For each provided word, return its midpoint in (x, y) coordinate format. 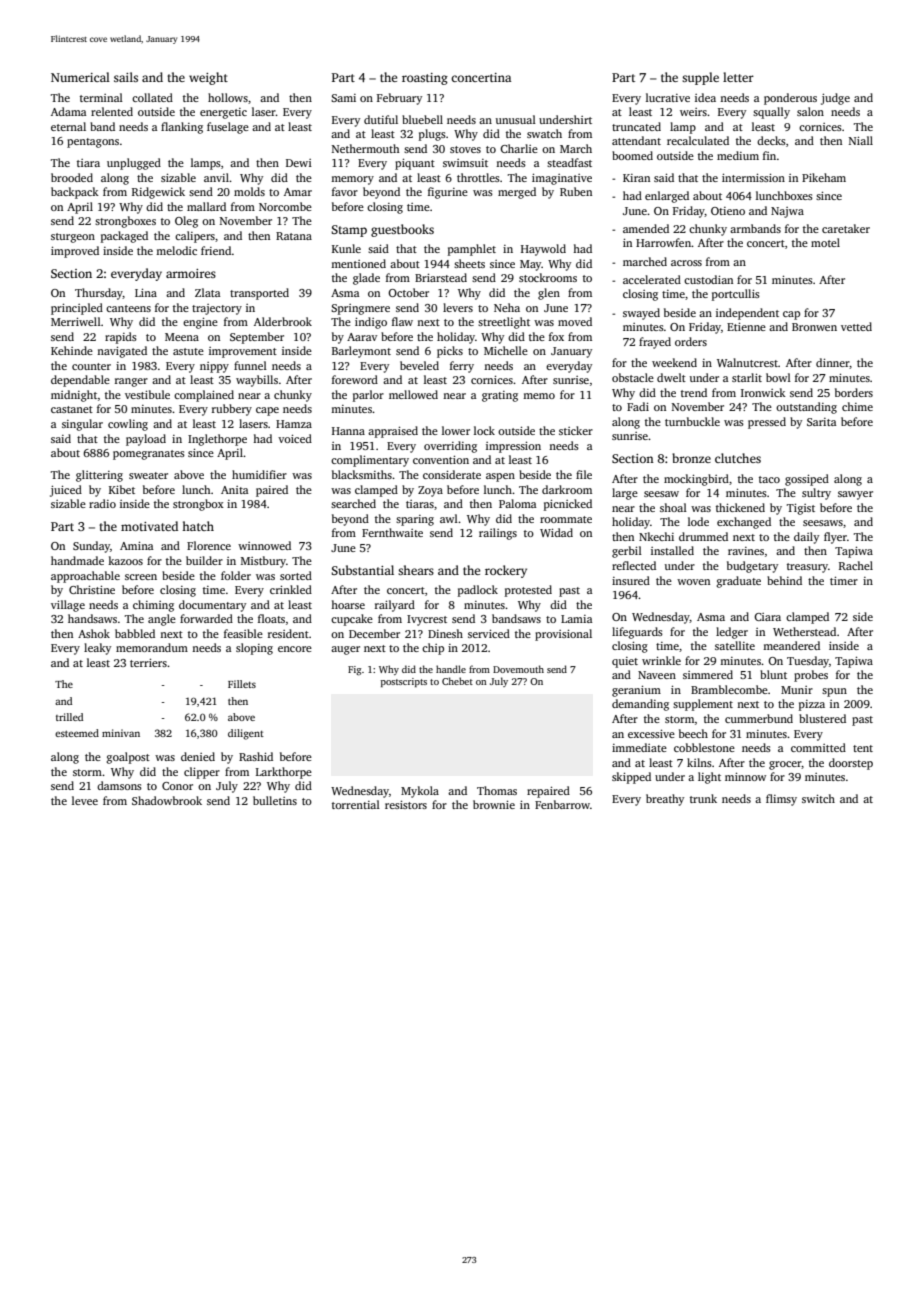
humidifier (259, 474)
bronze (691, 458)
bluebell (422, 119)
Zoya (430, 491)
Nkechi (656, 536)
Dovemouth (518, 669)
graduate (739, 582)
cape (267, 411)
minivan (121, 733)
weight (208, 78)
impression (513, 447)
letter (738, 77)
